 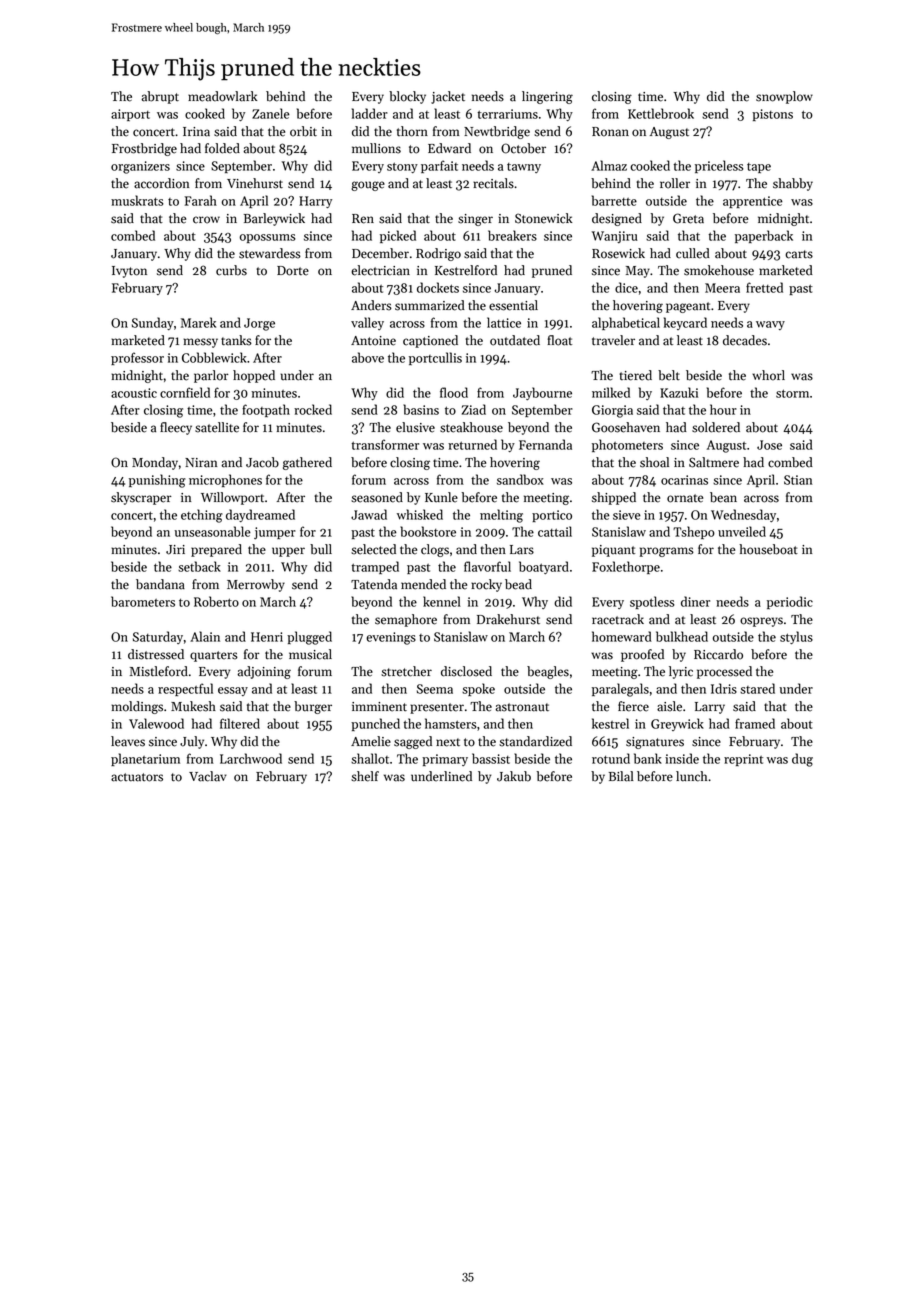 I want to click on microphones, so click(x=225, y=480).
